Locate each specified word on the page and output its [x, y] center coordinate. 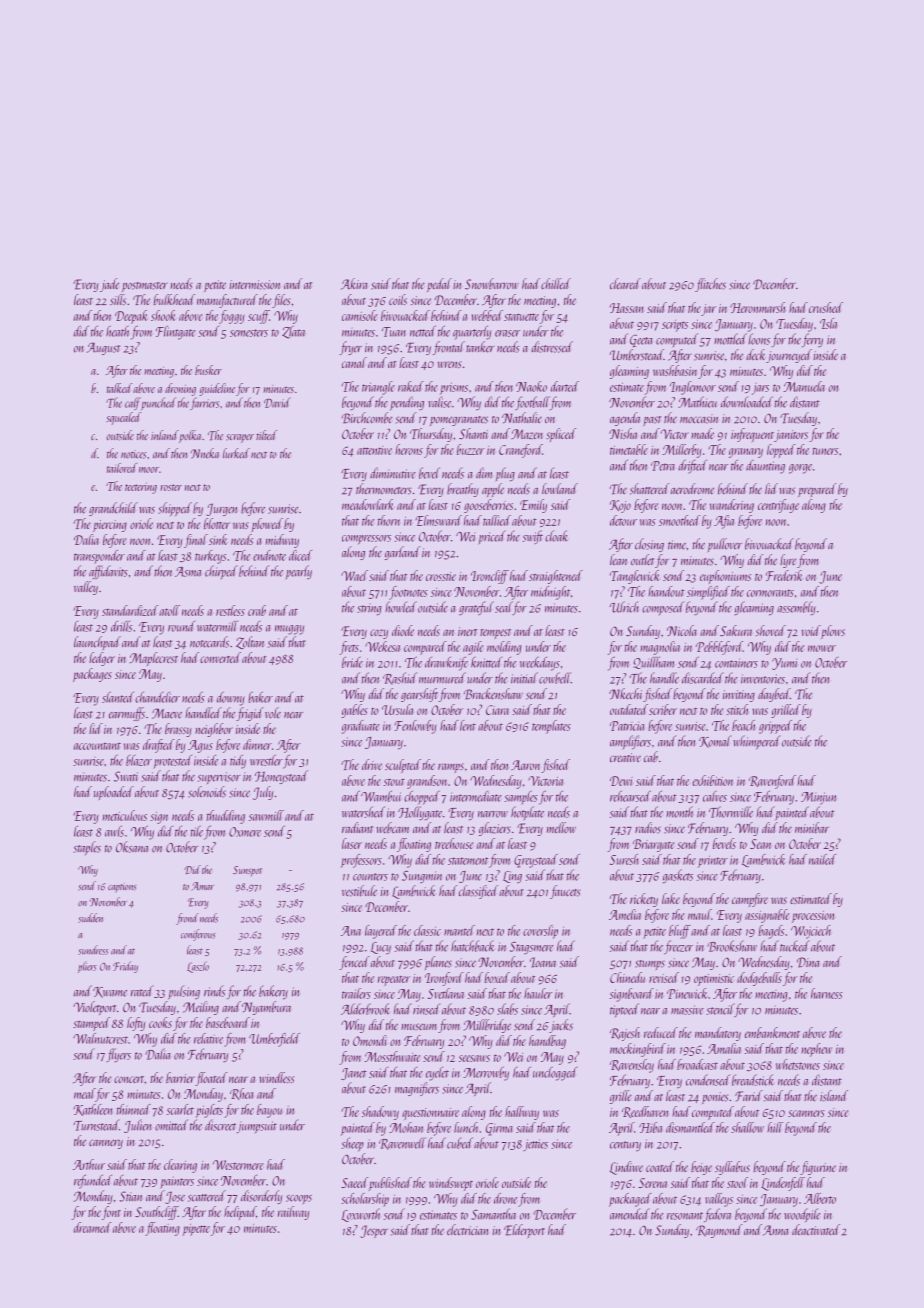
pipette [196, 1230]
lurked [236, 453]
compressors [366, 539]
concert [129, 1079]
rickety [644, 900]
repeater [394, 981]
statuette [521, 317]
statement [468, 861]
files [281, 301]
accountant [97, 746]
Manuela [804, 386]
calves [715, 796]
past [652, 421]
